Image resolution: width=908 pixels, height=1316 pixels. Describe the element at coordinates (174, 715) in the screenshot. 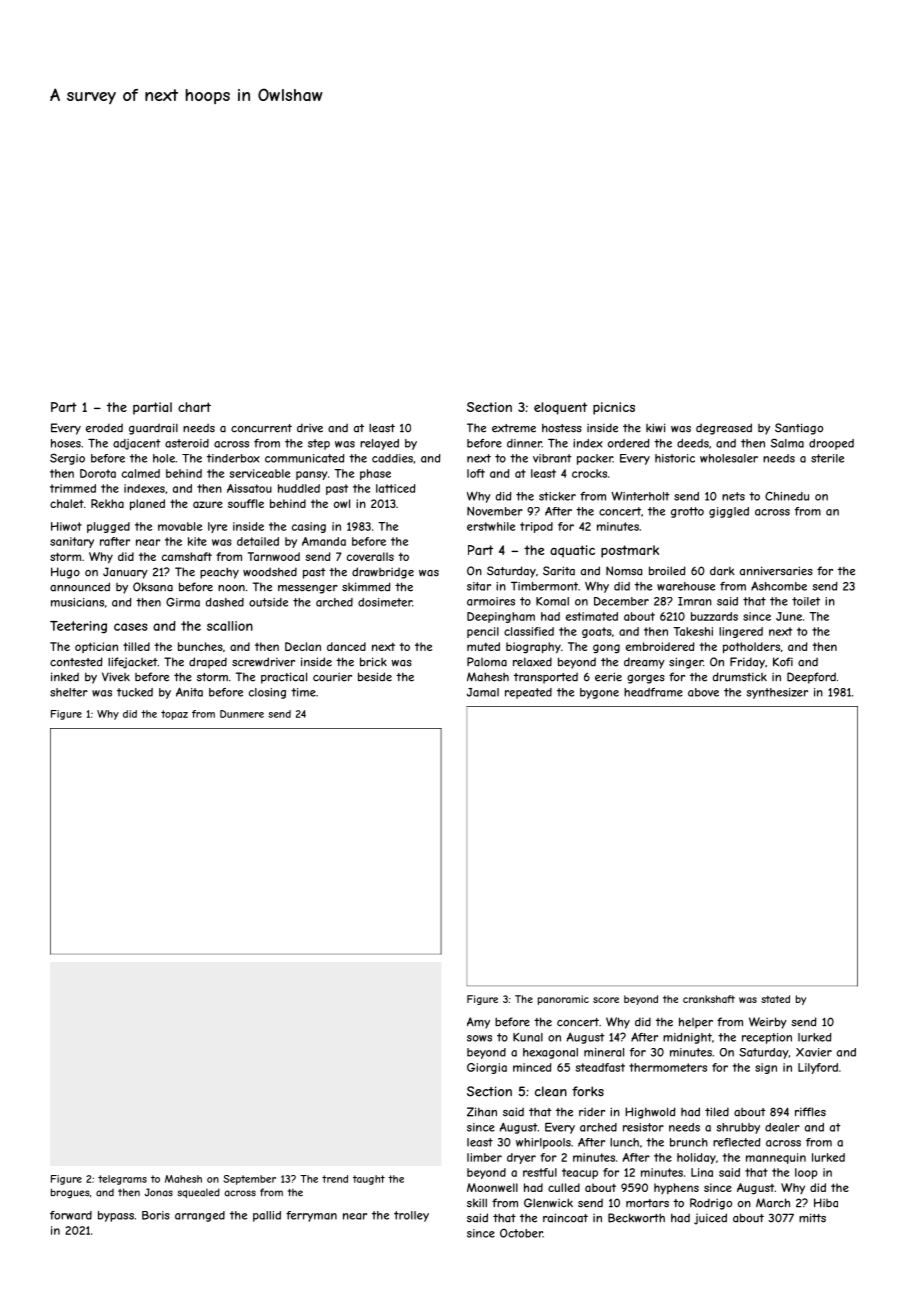

I see `topaz` at that location.
